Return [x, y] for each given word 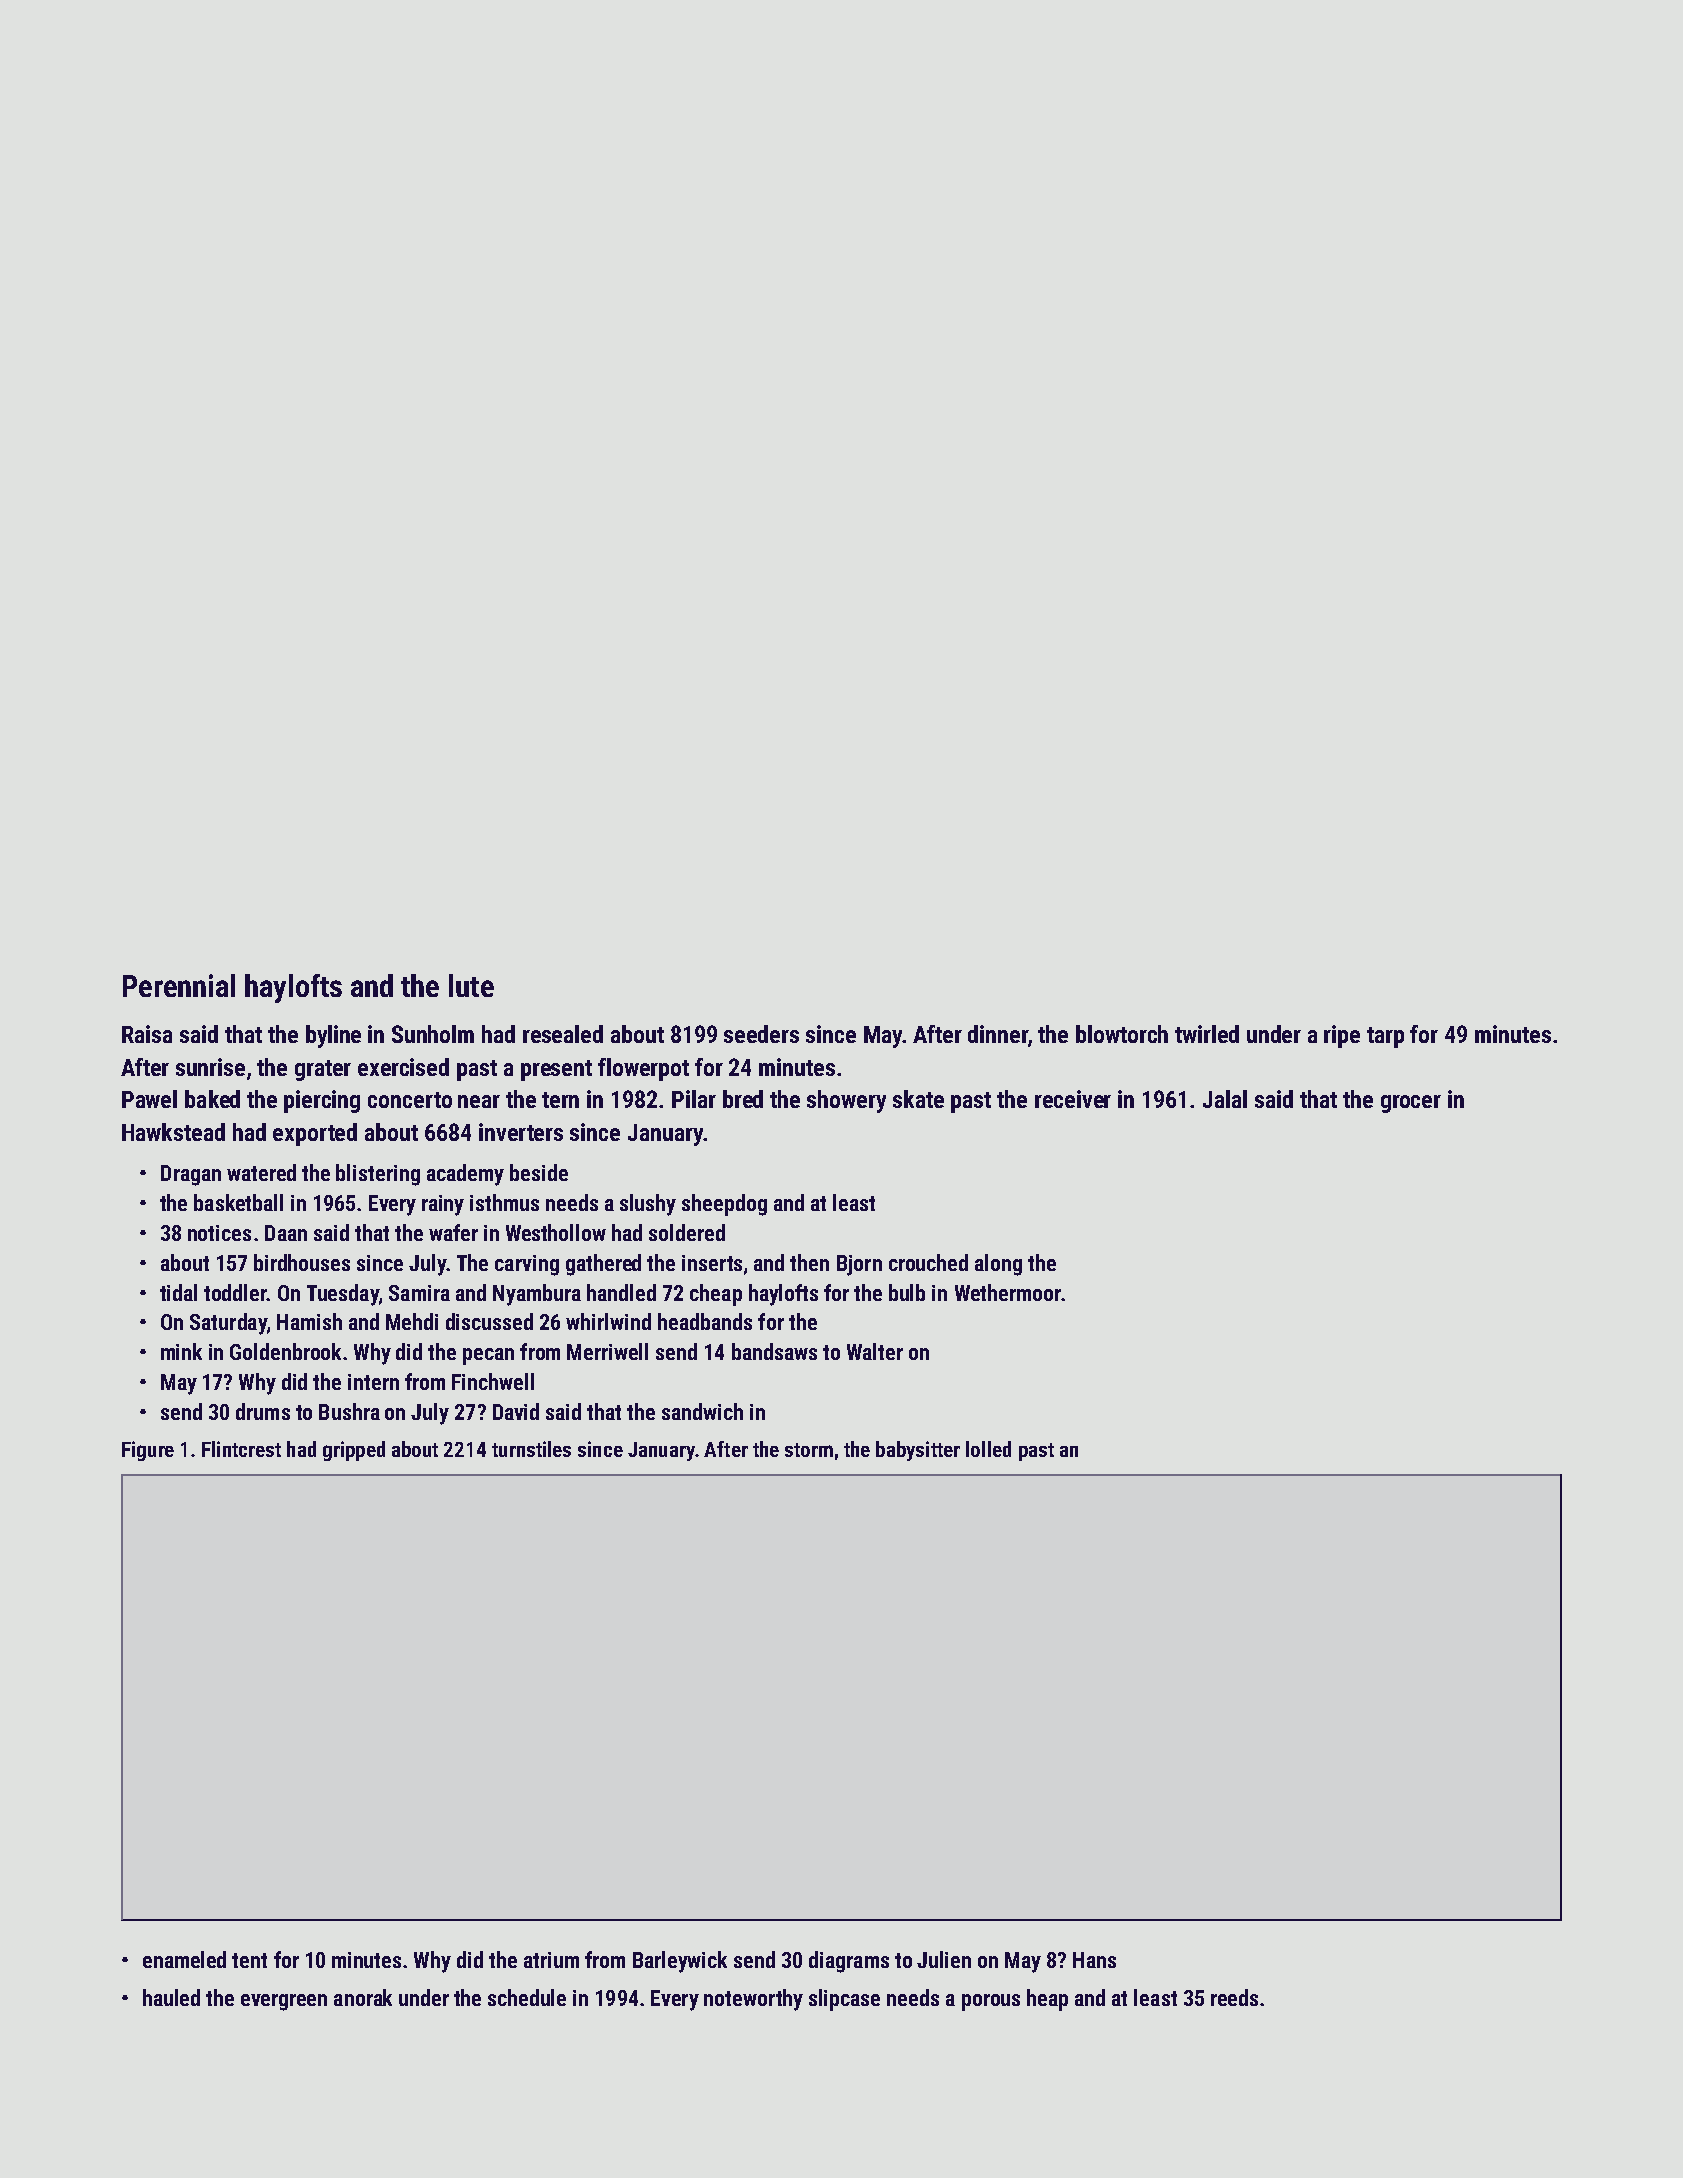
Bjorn [859, 1265]
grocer [1411, 1104]
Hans [1094, 1960]
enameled [184, 1959]
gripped [354, 1451]
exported [315, 1134]
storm [809, 1450]
